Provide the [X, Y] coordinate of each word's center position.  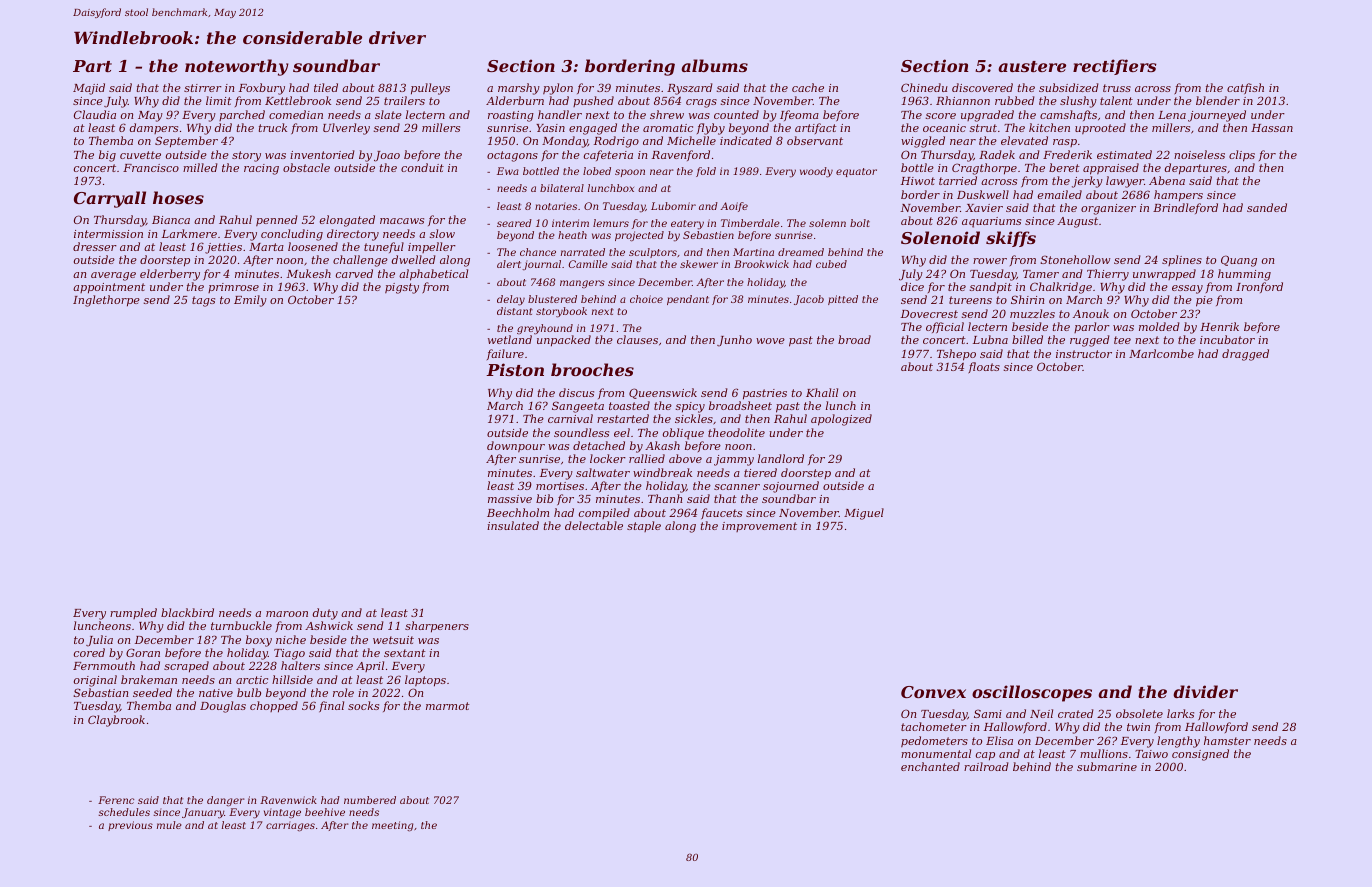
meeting [392, 826]
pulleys [430, 89]
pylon [558, 89]
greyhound [545, 330]
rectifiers [1115, 67]
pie [1204, 301]
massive [510, 499]
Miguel [864, 514]
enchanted [930, 766]
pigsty [402, 288]
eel [622, 432]
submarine [1107, 766]
